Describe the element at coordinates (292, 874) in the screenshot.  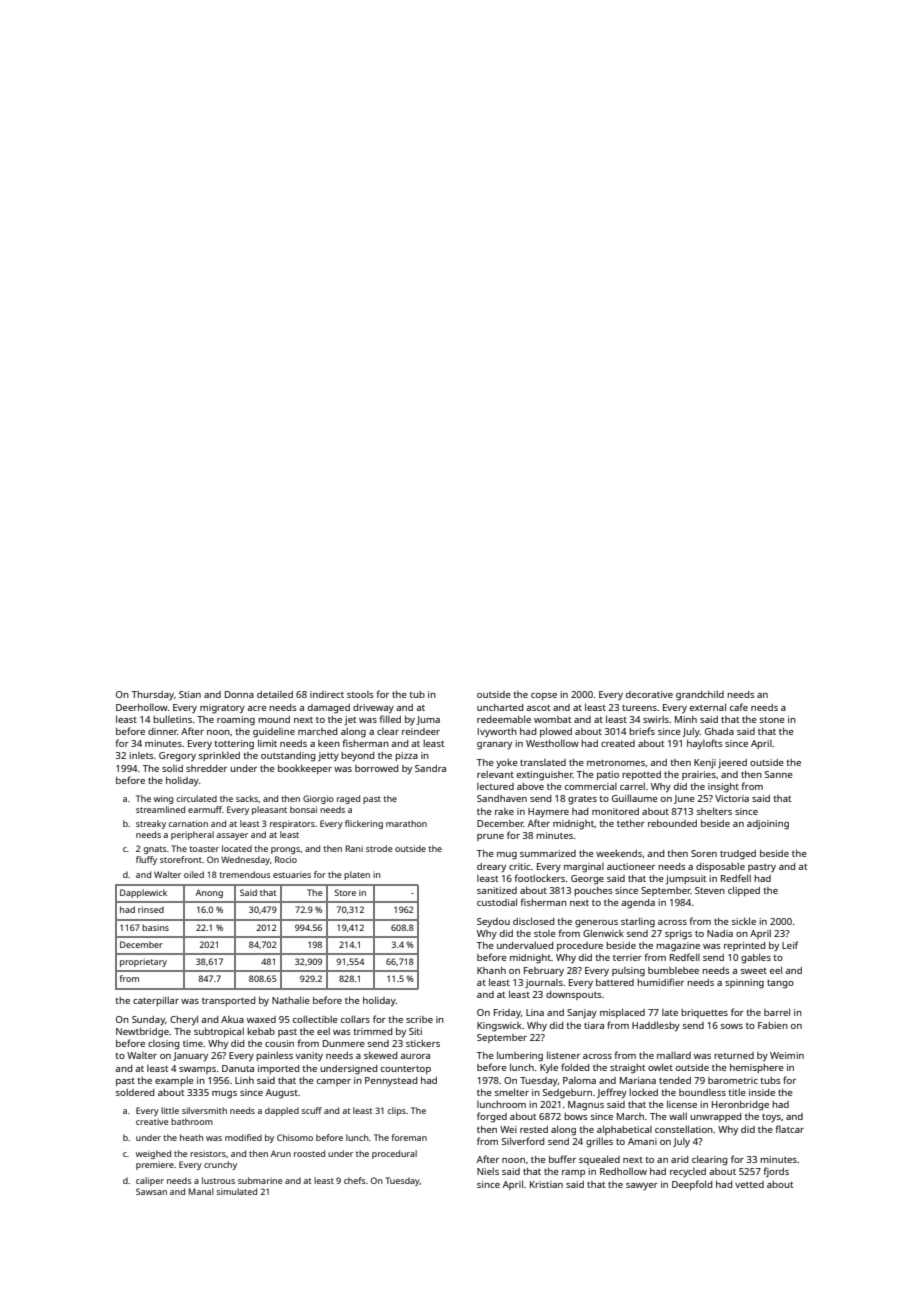
I see `estuaries` at that location.
